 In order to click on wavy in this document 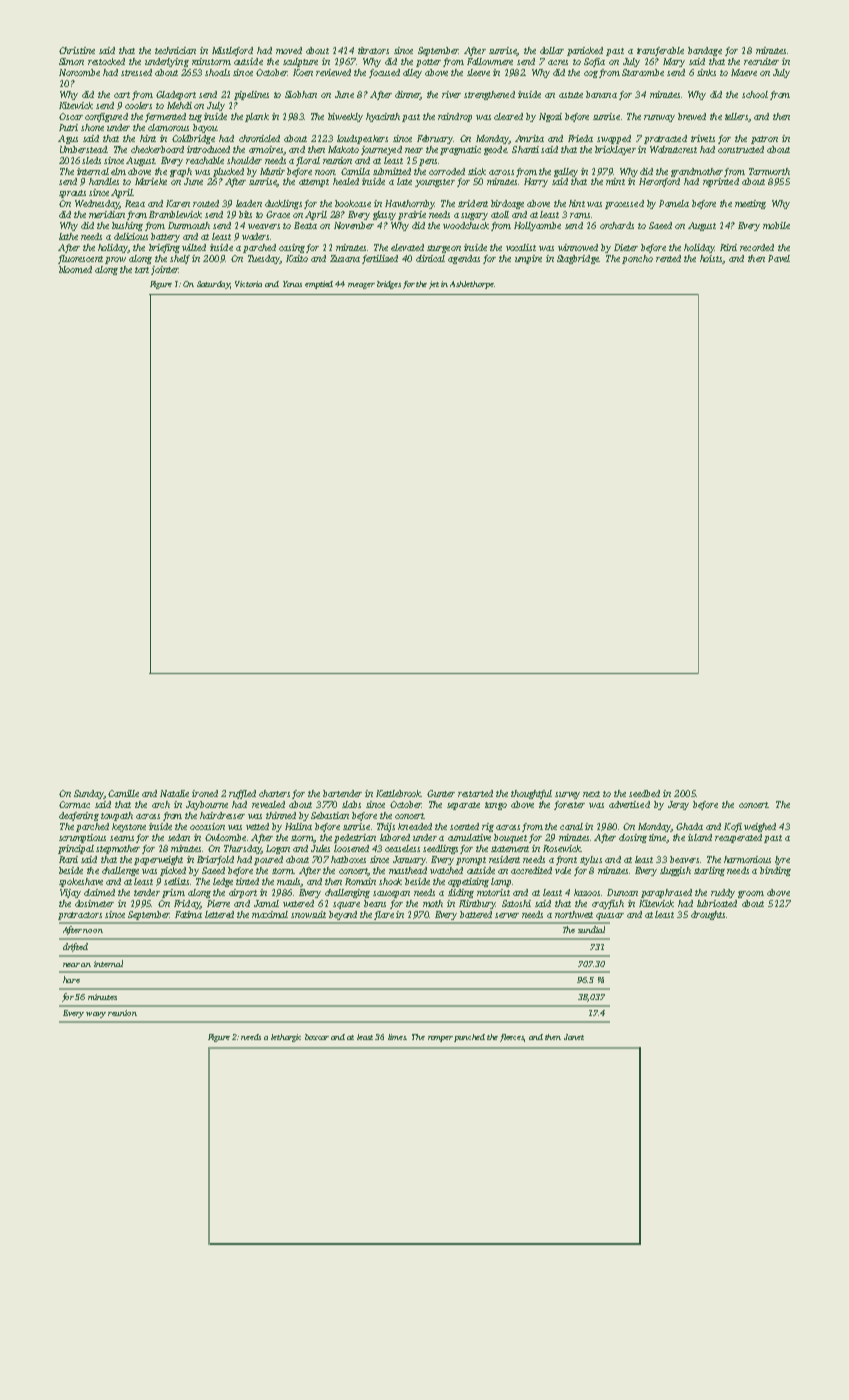, I will do `click(96, 1015)`.
